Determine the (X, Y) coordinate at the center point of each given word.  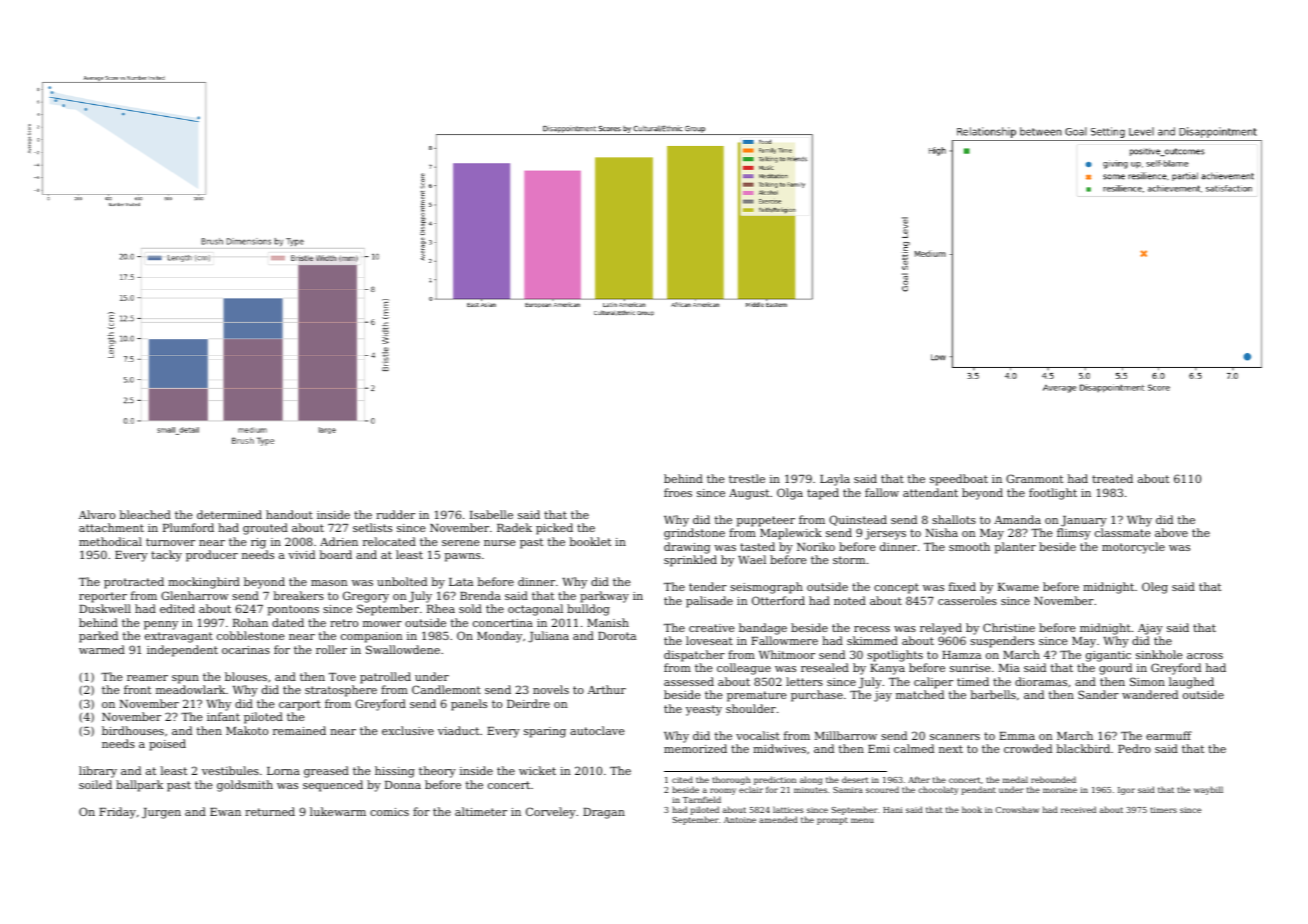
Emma (1017, 736)
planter (1015, 548)
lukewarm (338, 811)
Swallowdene (403, 649)
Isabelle (491, 514)
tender (708, 586)
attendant (930, 492)
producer (212, 556)
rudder (395, 514)
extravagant (179, 637)
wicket (537, 770)
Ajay (1150, 629)
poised (167, 745)
